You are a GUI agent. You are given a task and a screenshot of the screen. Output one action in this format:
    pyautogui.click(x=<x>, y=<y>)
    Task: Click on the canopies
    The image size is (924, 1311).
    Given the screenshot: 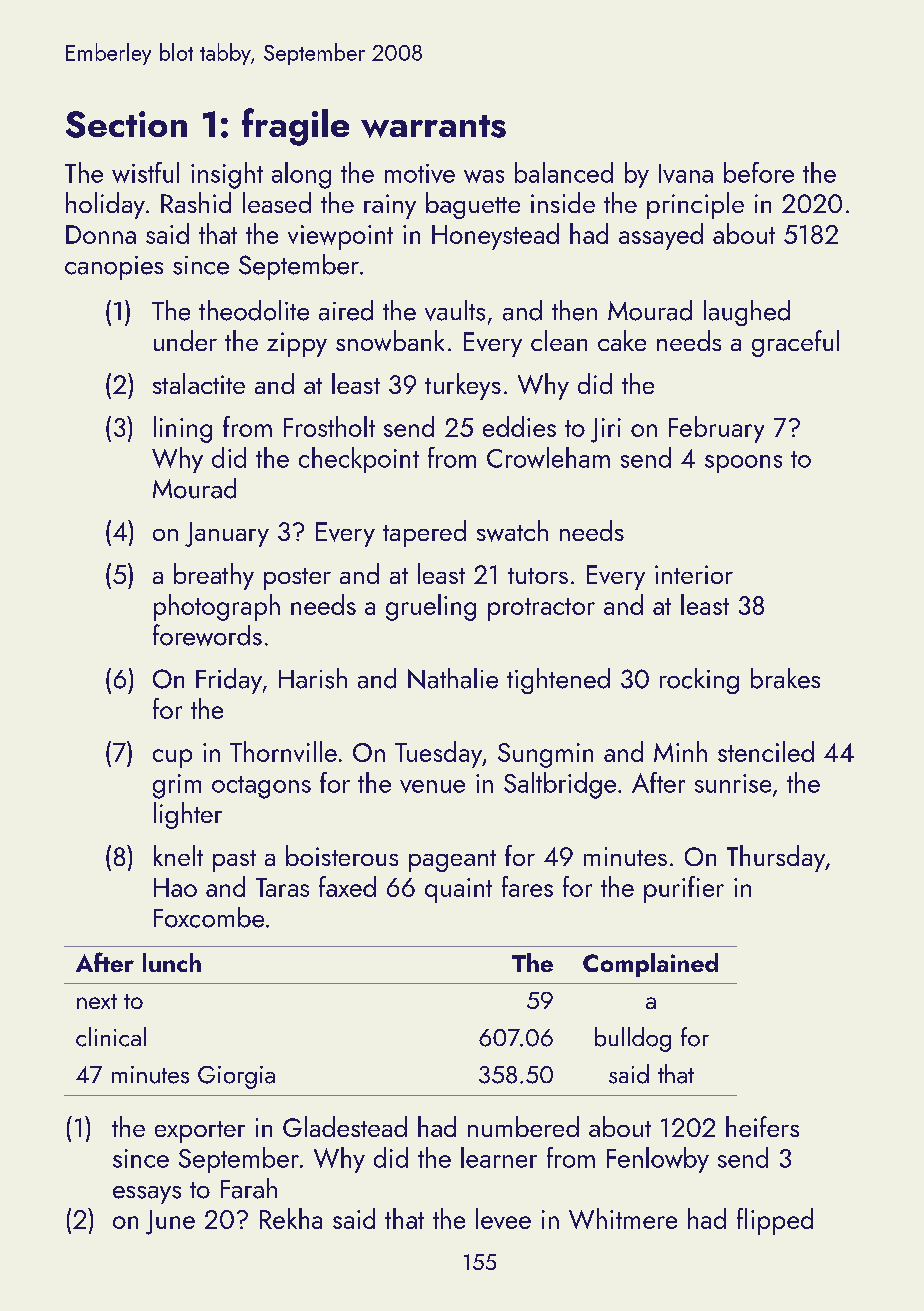 What is the action you would take?
    pyautogui.click(x=114, y=268)
